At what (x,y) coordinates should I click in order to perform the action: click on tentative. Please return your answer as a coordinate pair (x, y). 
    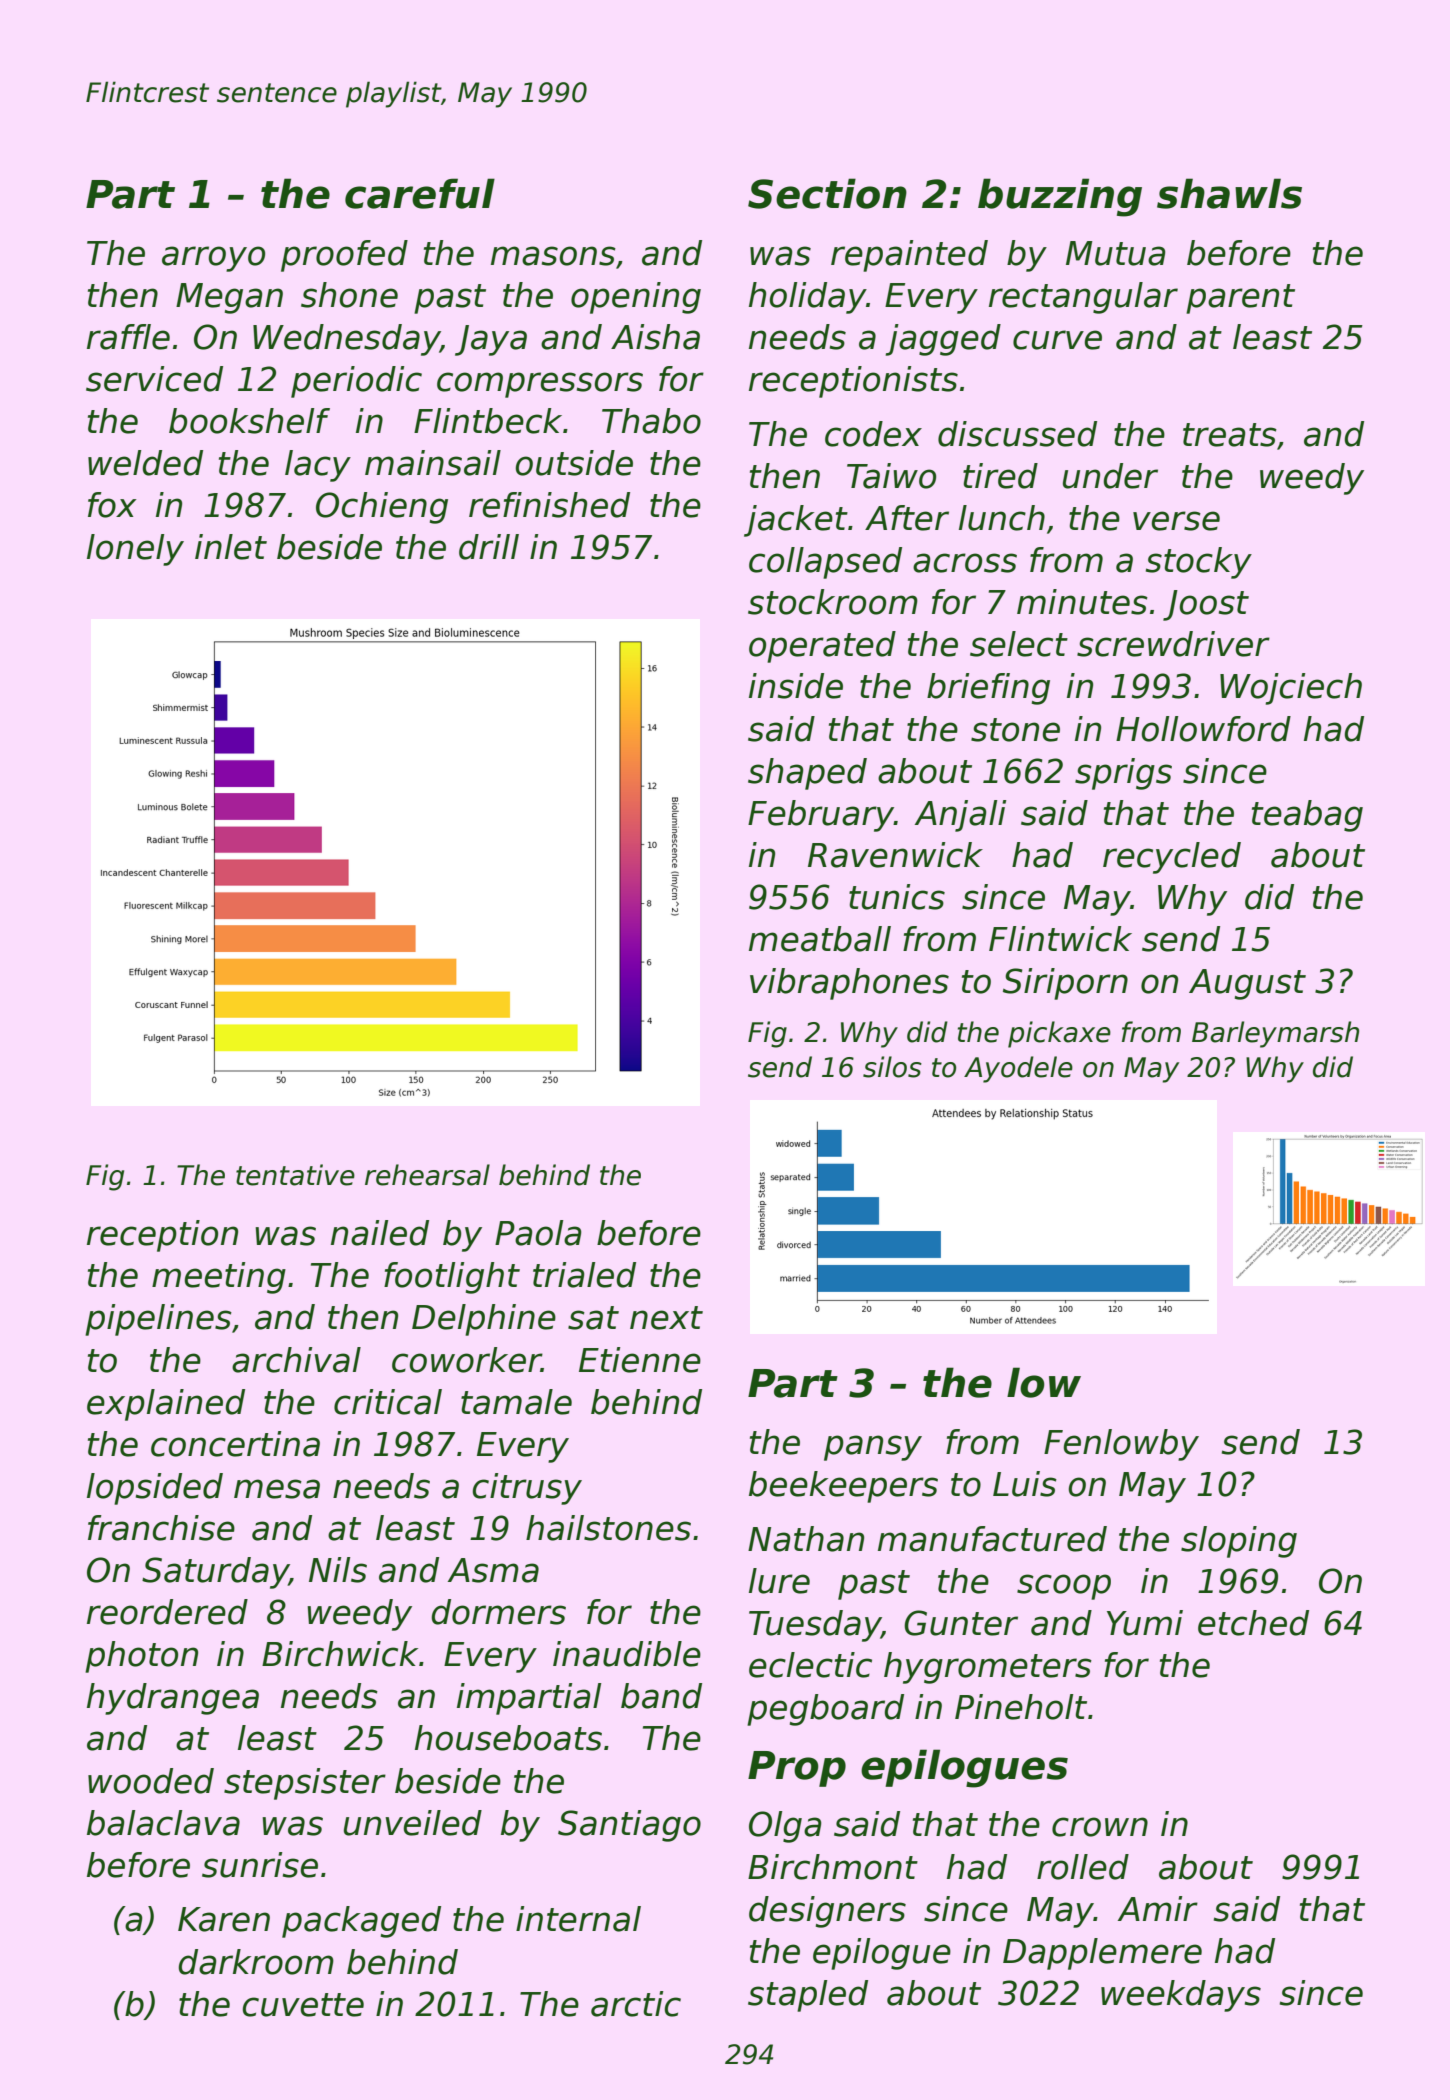
    Looking at the image, I should click on (295, 1175).
